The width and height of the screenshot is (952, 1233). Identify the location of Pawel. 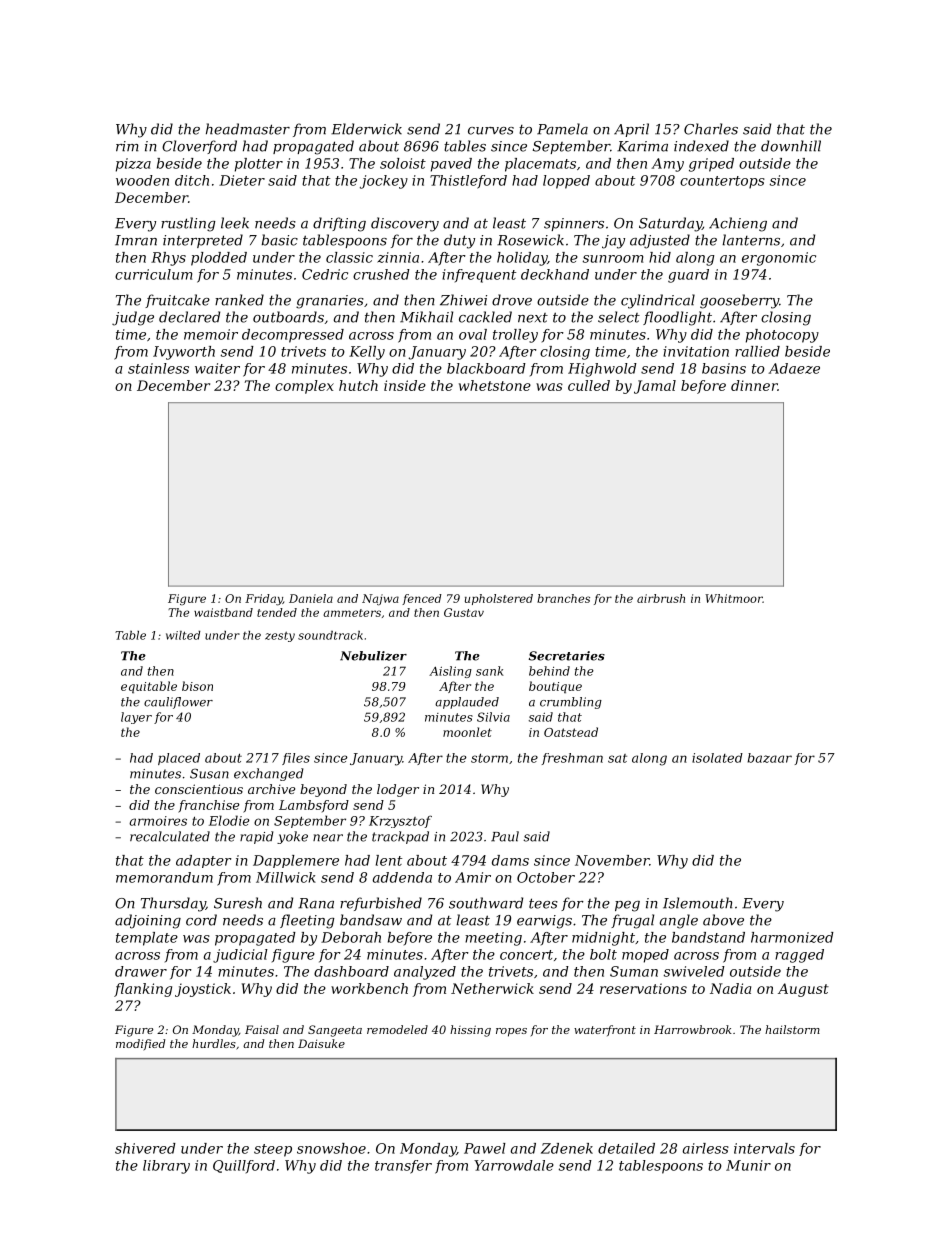
(485, 1148).
